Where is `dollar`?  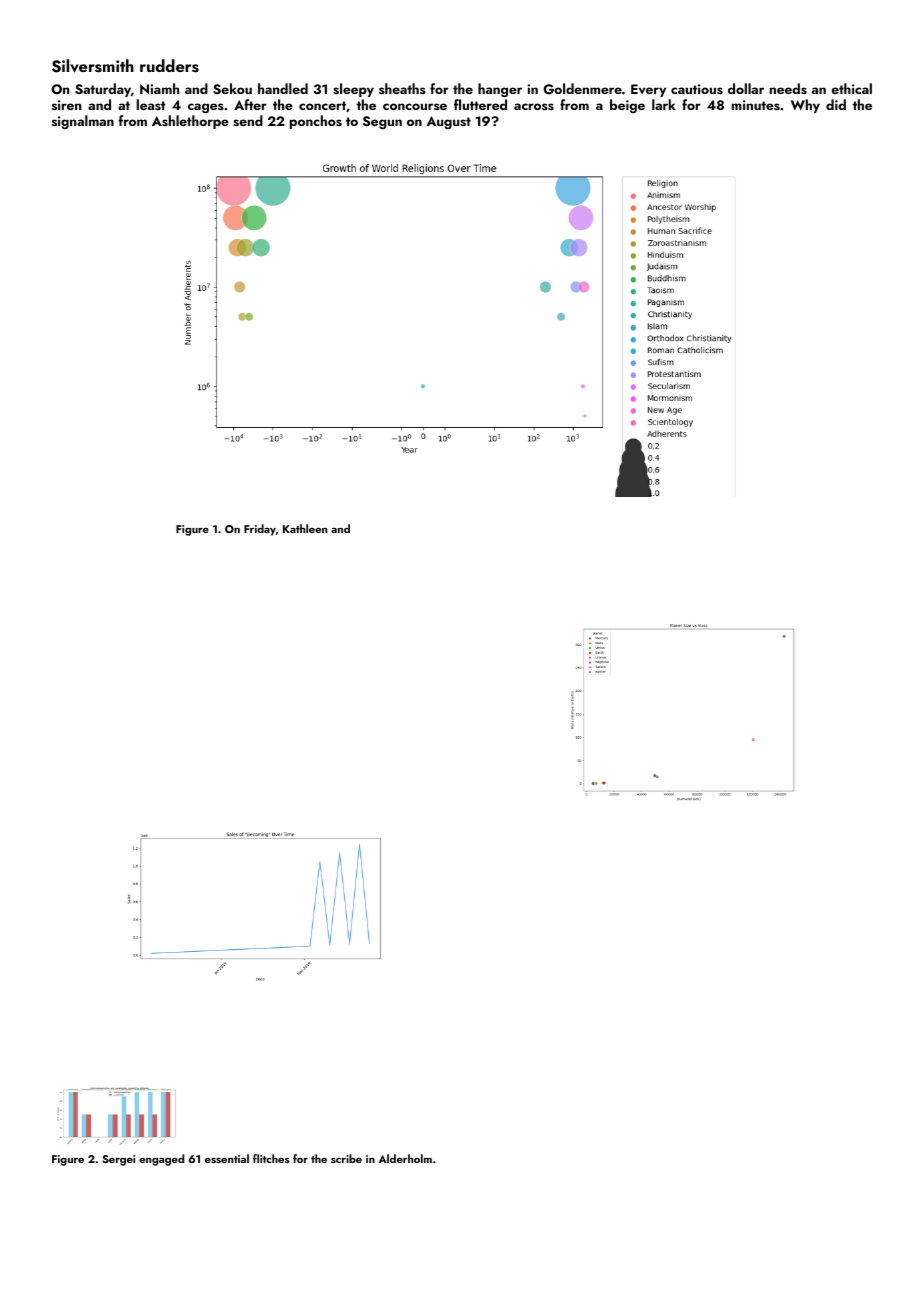 dollar is located at coordinates (746, 88).
